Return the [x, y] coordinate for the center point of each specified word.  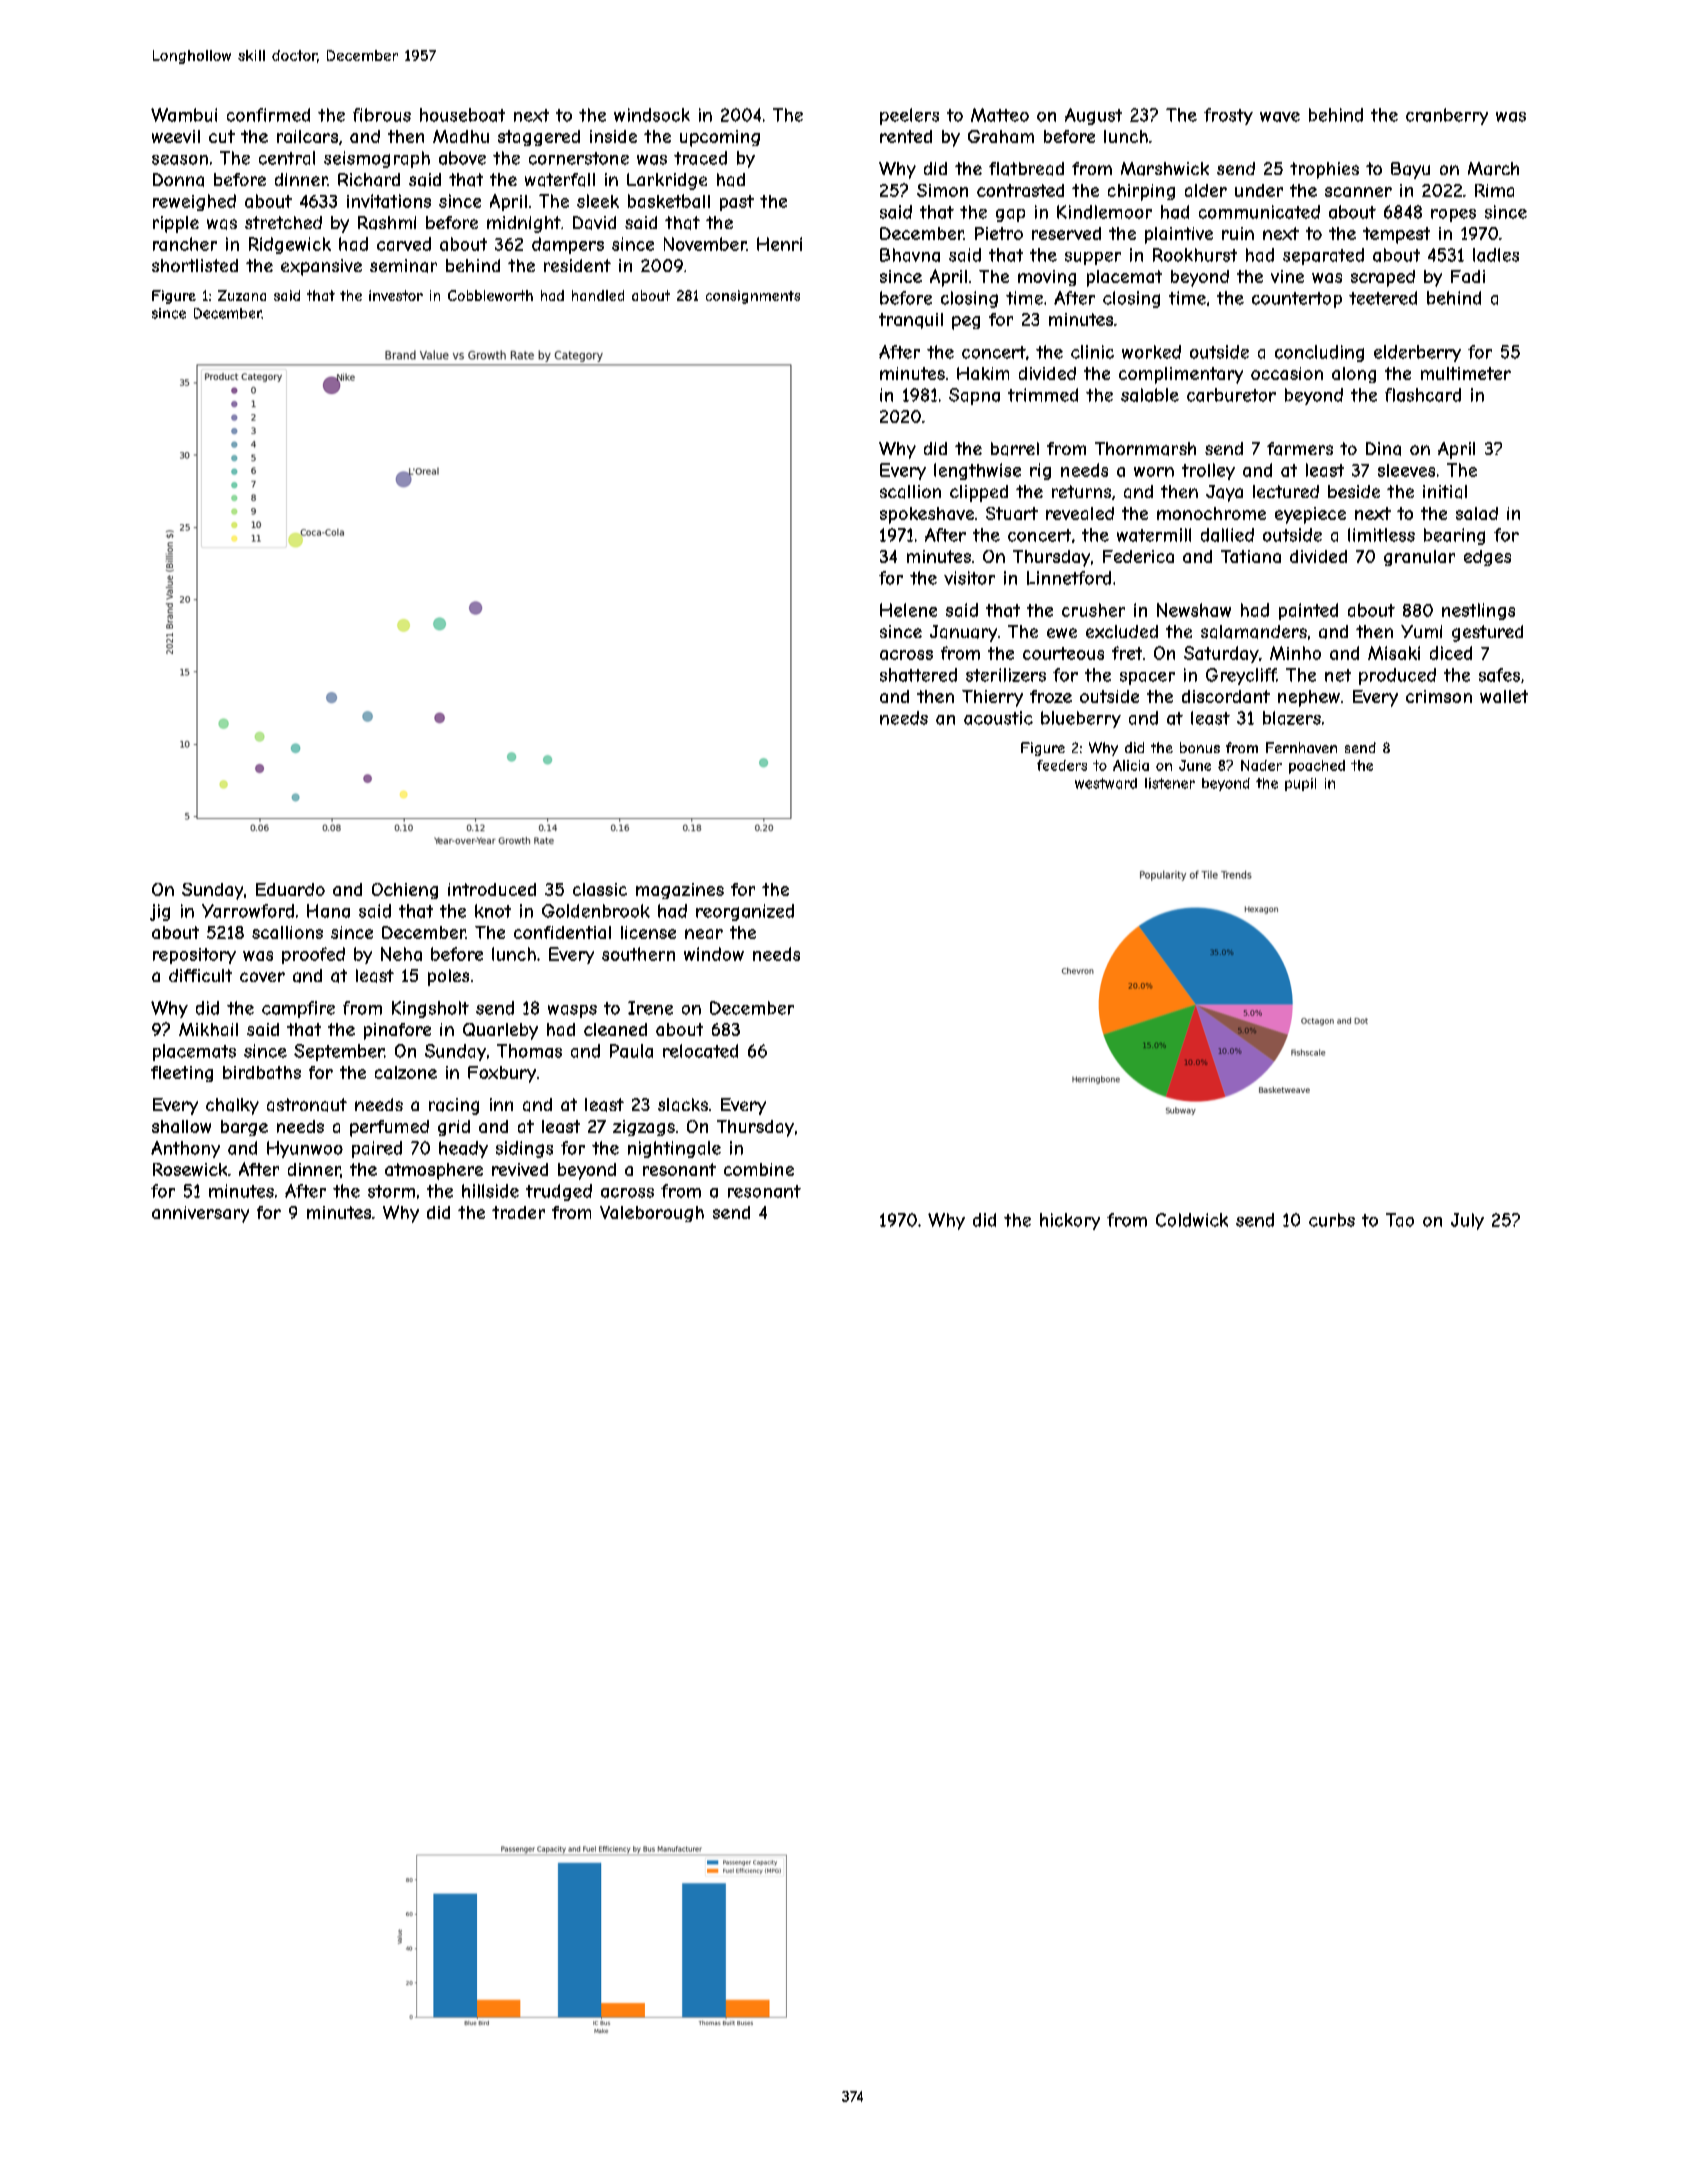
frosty [1228, 116]
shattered [918, 675]
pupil [1300, 784]
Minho [1295, 653]
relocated [700, 1051]
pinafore [397, 1031]
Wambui [184, 115]
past [737, 203]
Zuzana [242, 295]
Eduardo [290, 889]
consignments [753, 297]
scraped [1383, 278]
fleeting [182, 1074]
